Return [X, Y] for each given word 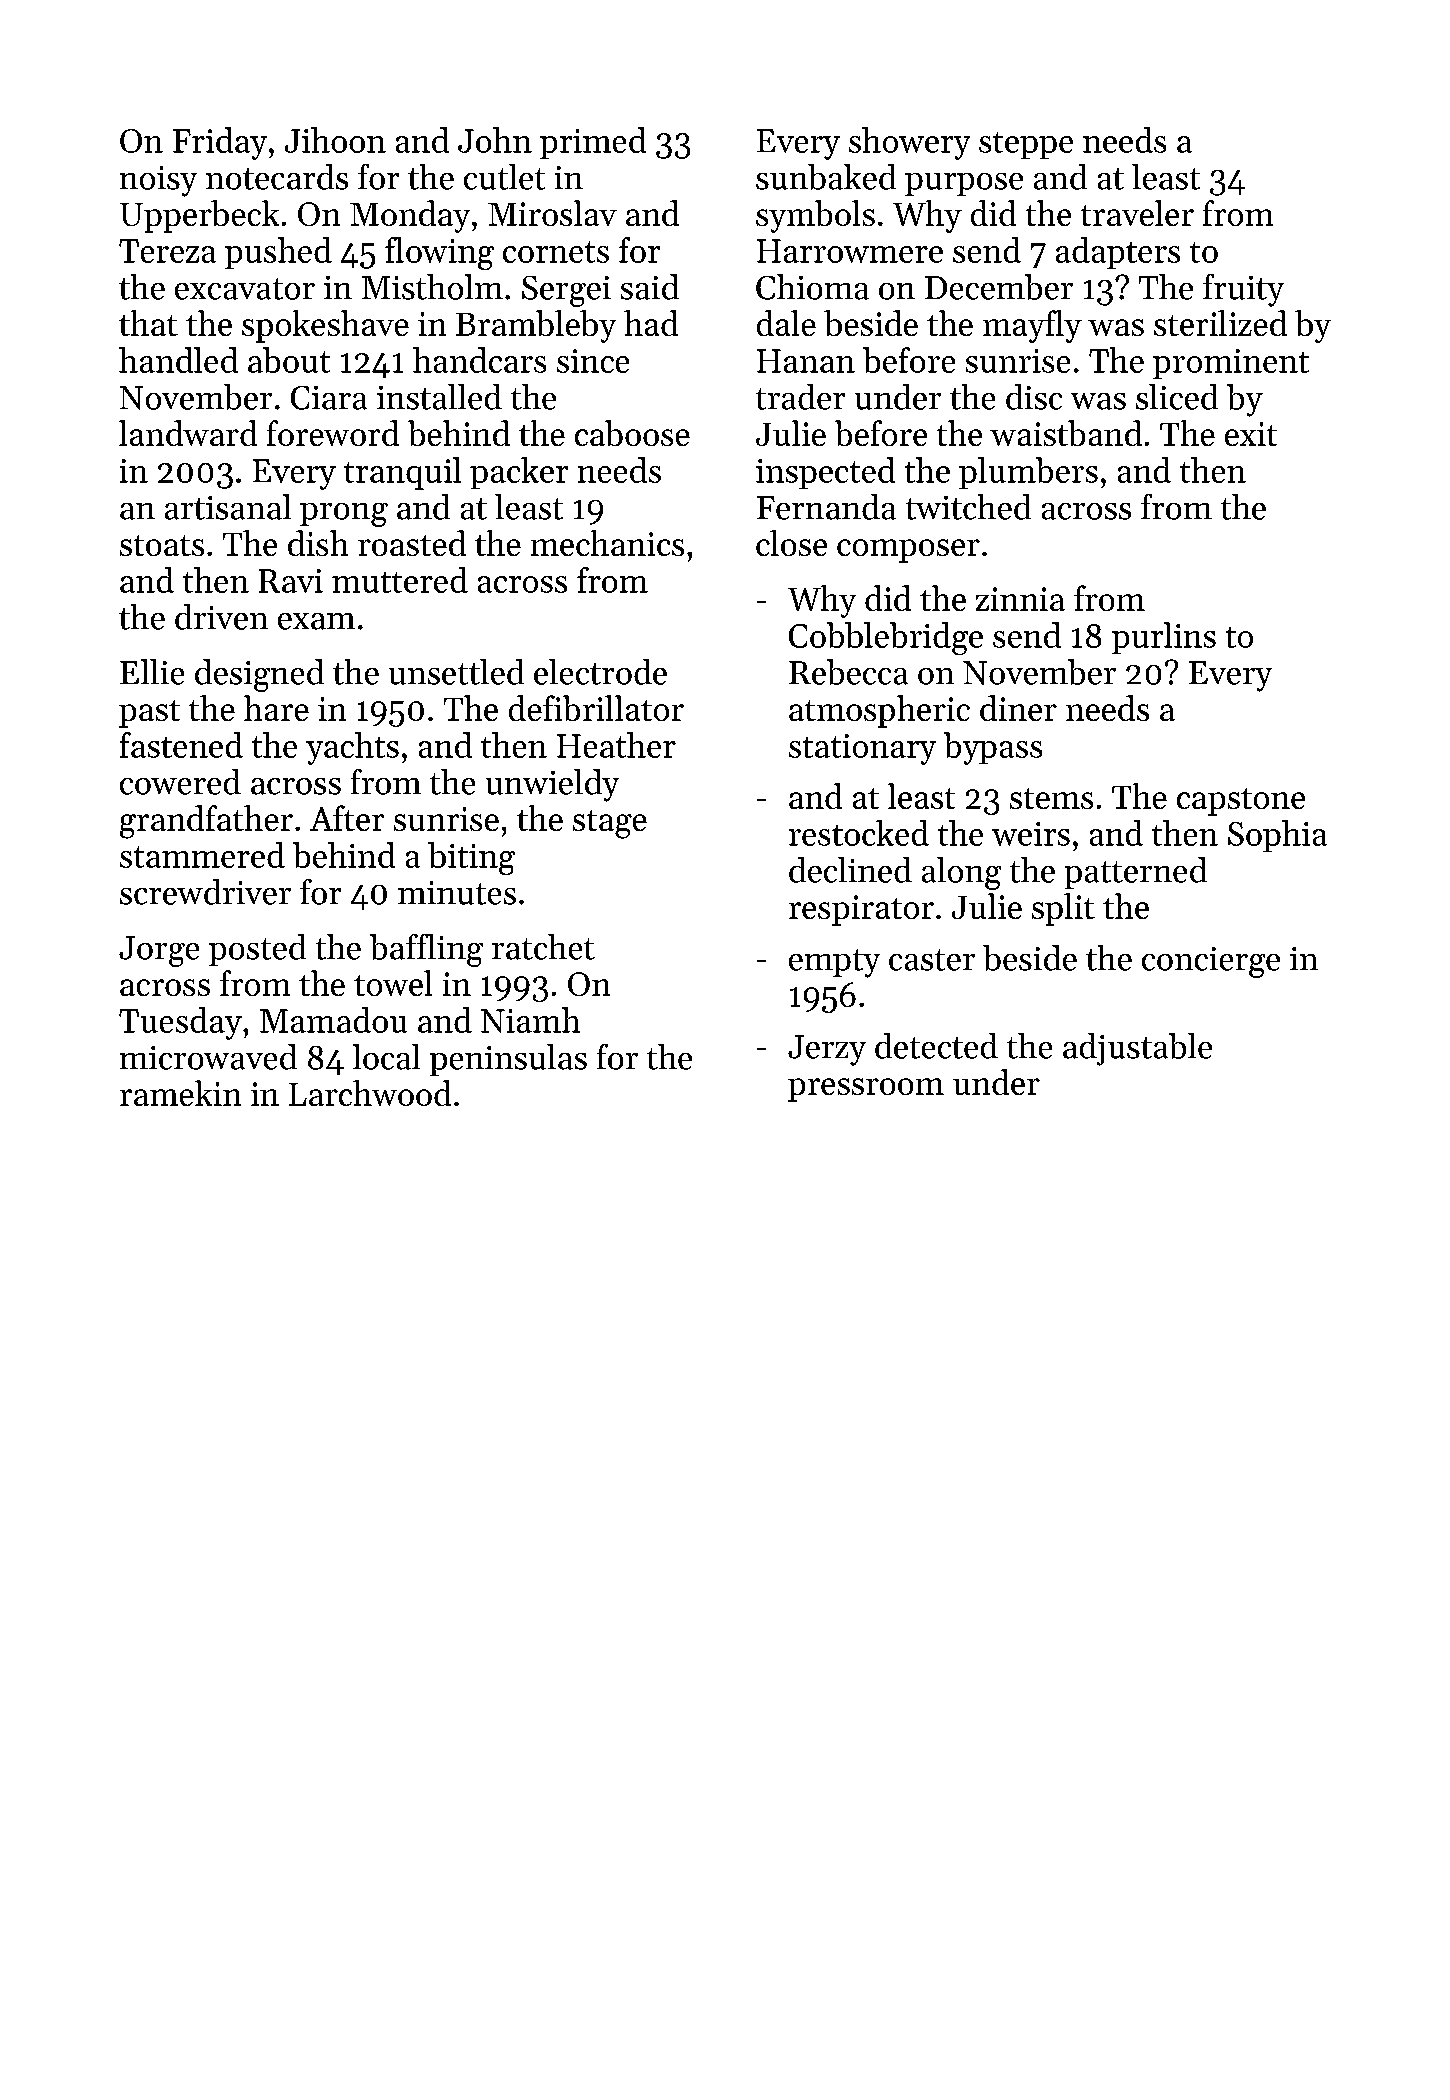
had [651, 323]
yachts [352, 748]
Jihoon [335, 140]
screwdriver [205, 892]
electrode [600, 672]
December [999, 287]
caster [932, 960]
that [148, 323]
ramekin [180, 1093]
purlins [1164, 638]
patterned [1136, 873]
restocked [859, 833]
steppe [1026, 145]
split [1063, 909]
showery [909, 143]
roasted [412, 543]
